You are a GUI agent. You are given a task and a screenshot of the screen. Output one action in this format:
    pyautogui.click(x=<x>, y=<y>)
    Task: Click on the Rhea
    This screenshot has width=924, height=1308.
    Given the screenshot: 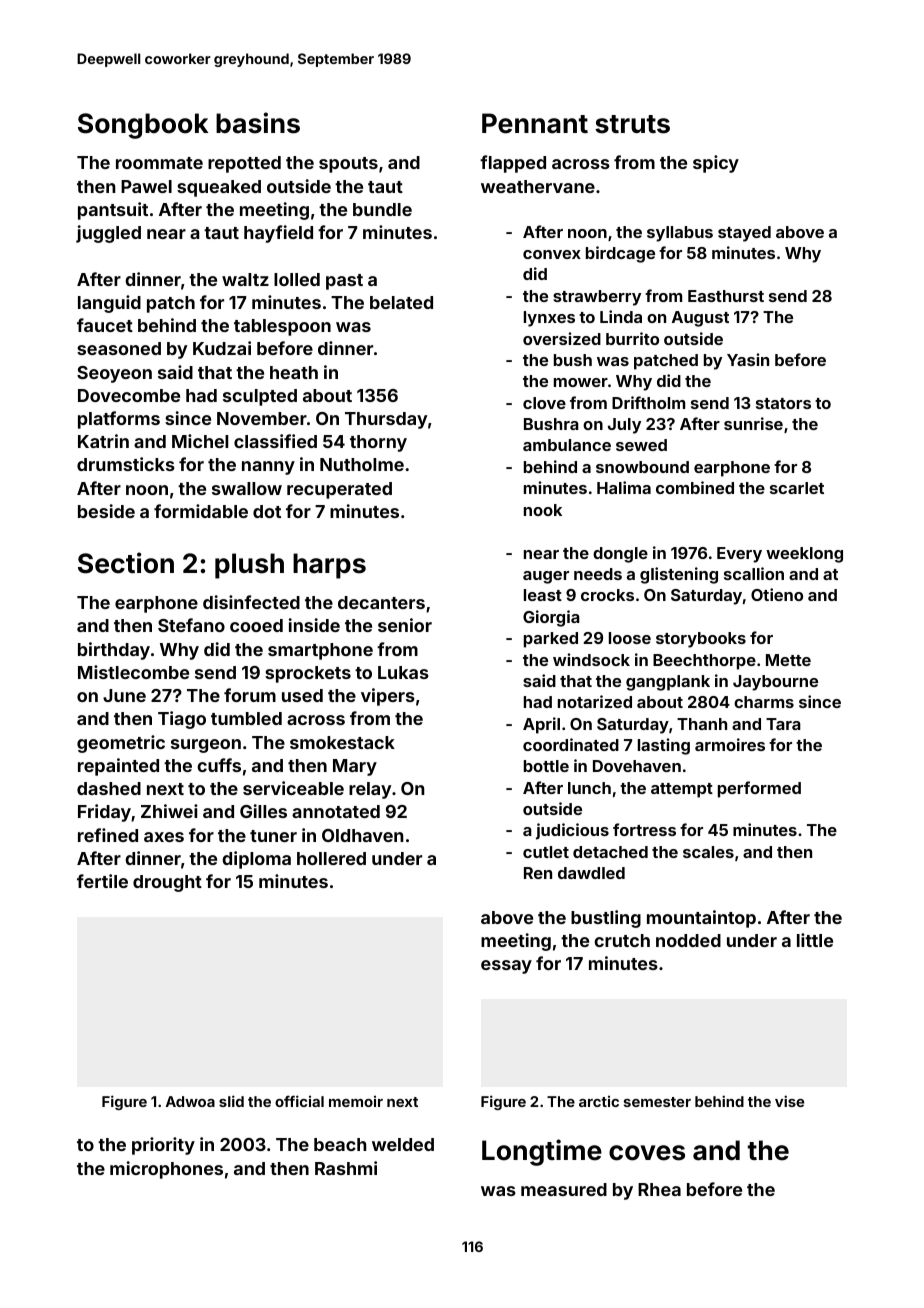 What is the action you would take?
    pyautogui.click(x=659, y=1189)
